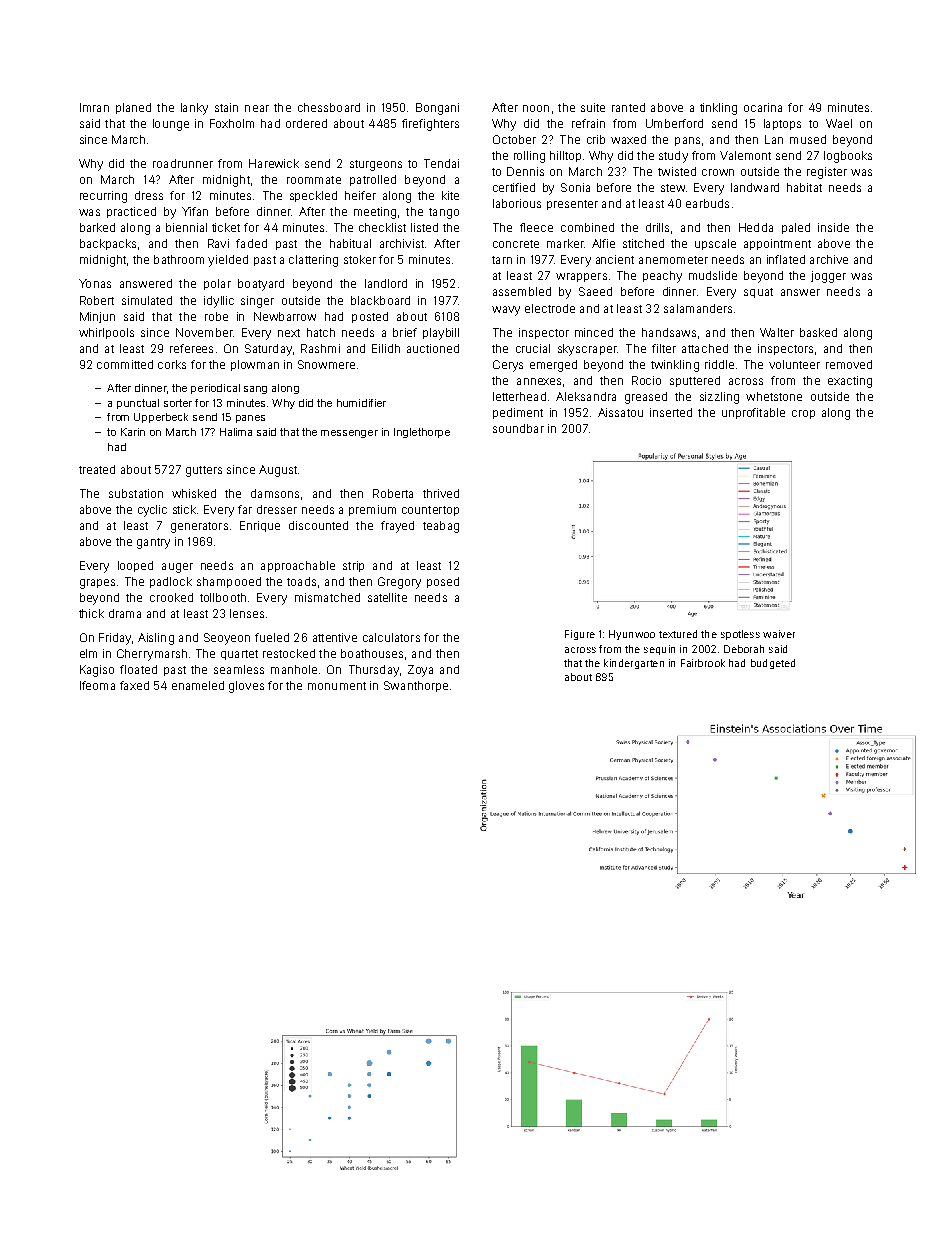  Describe the element at coordinates (779, 634) in the image. I see `waiver` at that location.
